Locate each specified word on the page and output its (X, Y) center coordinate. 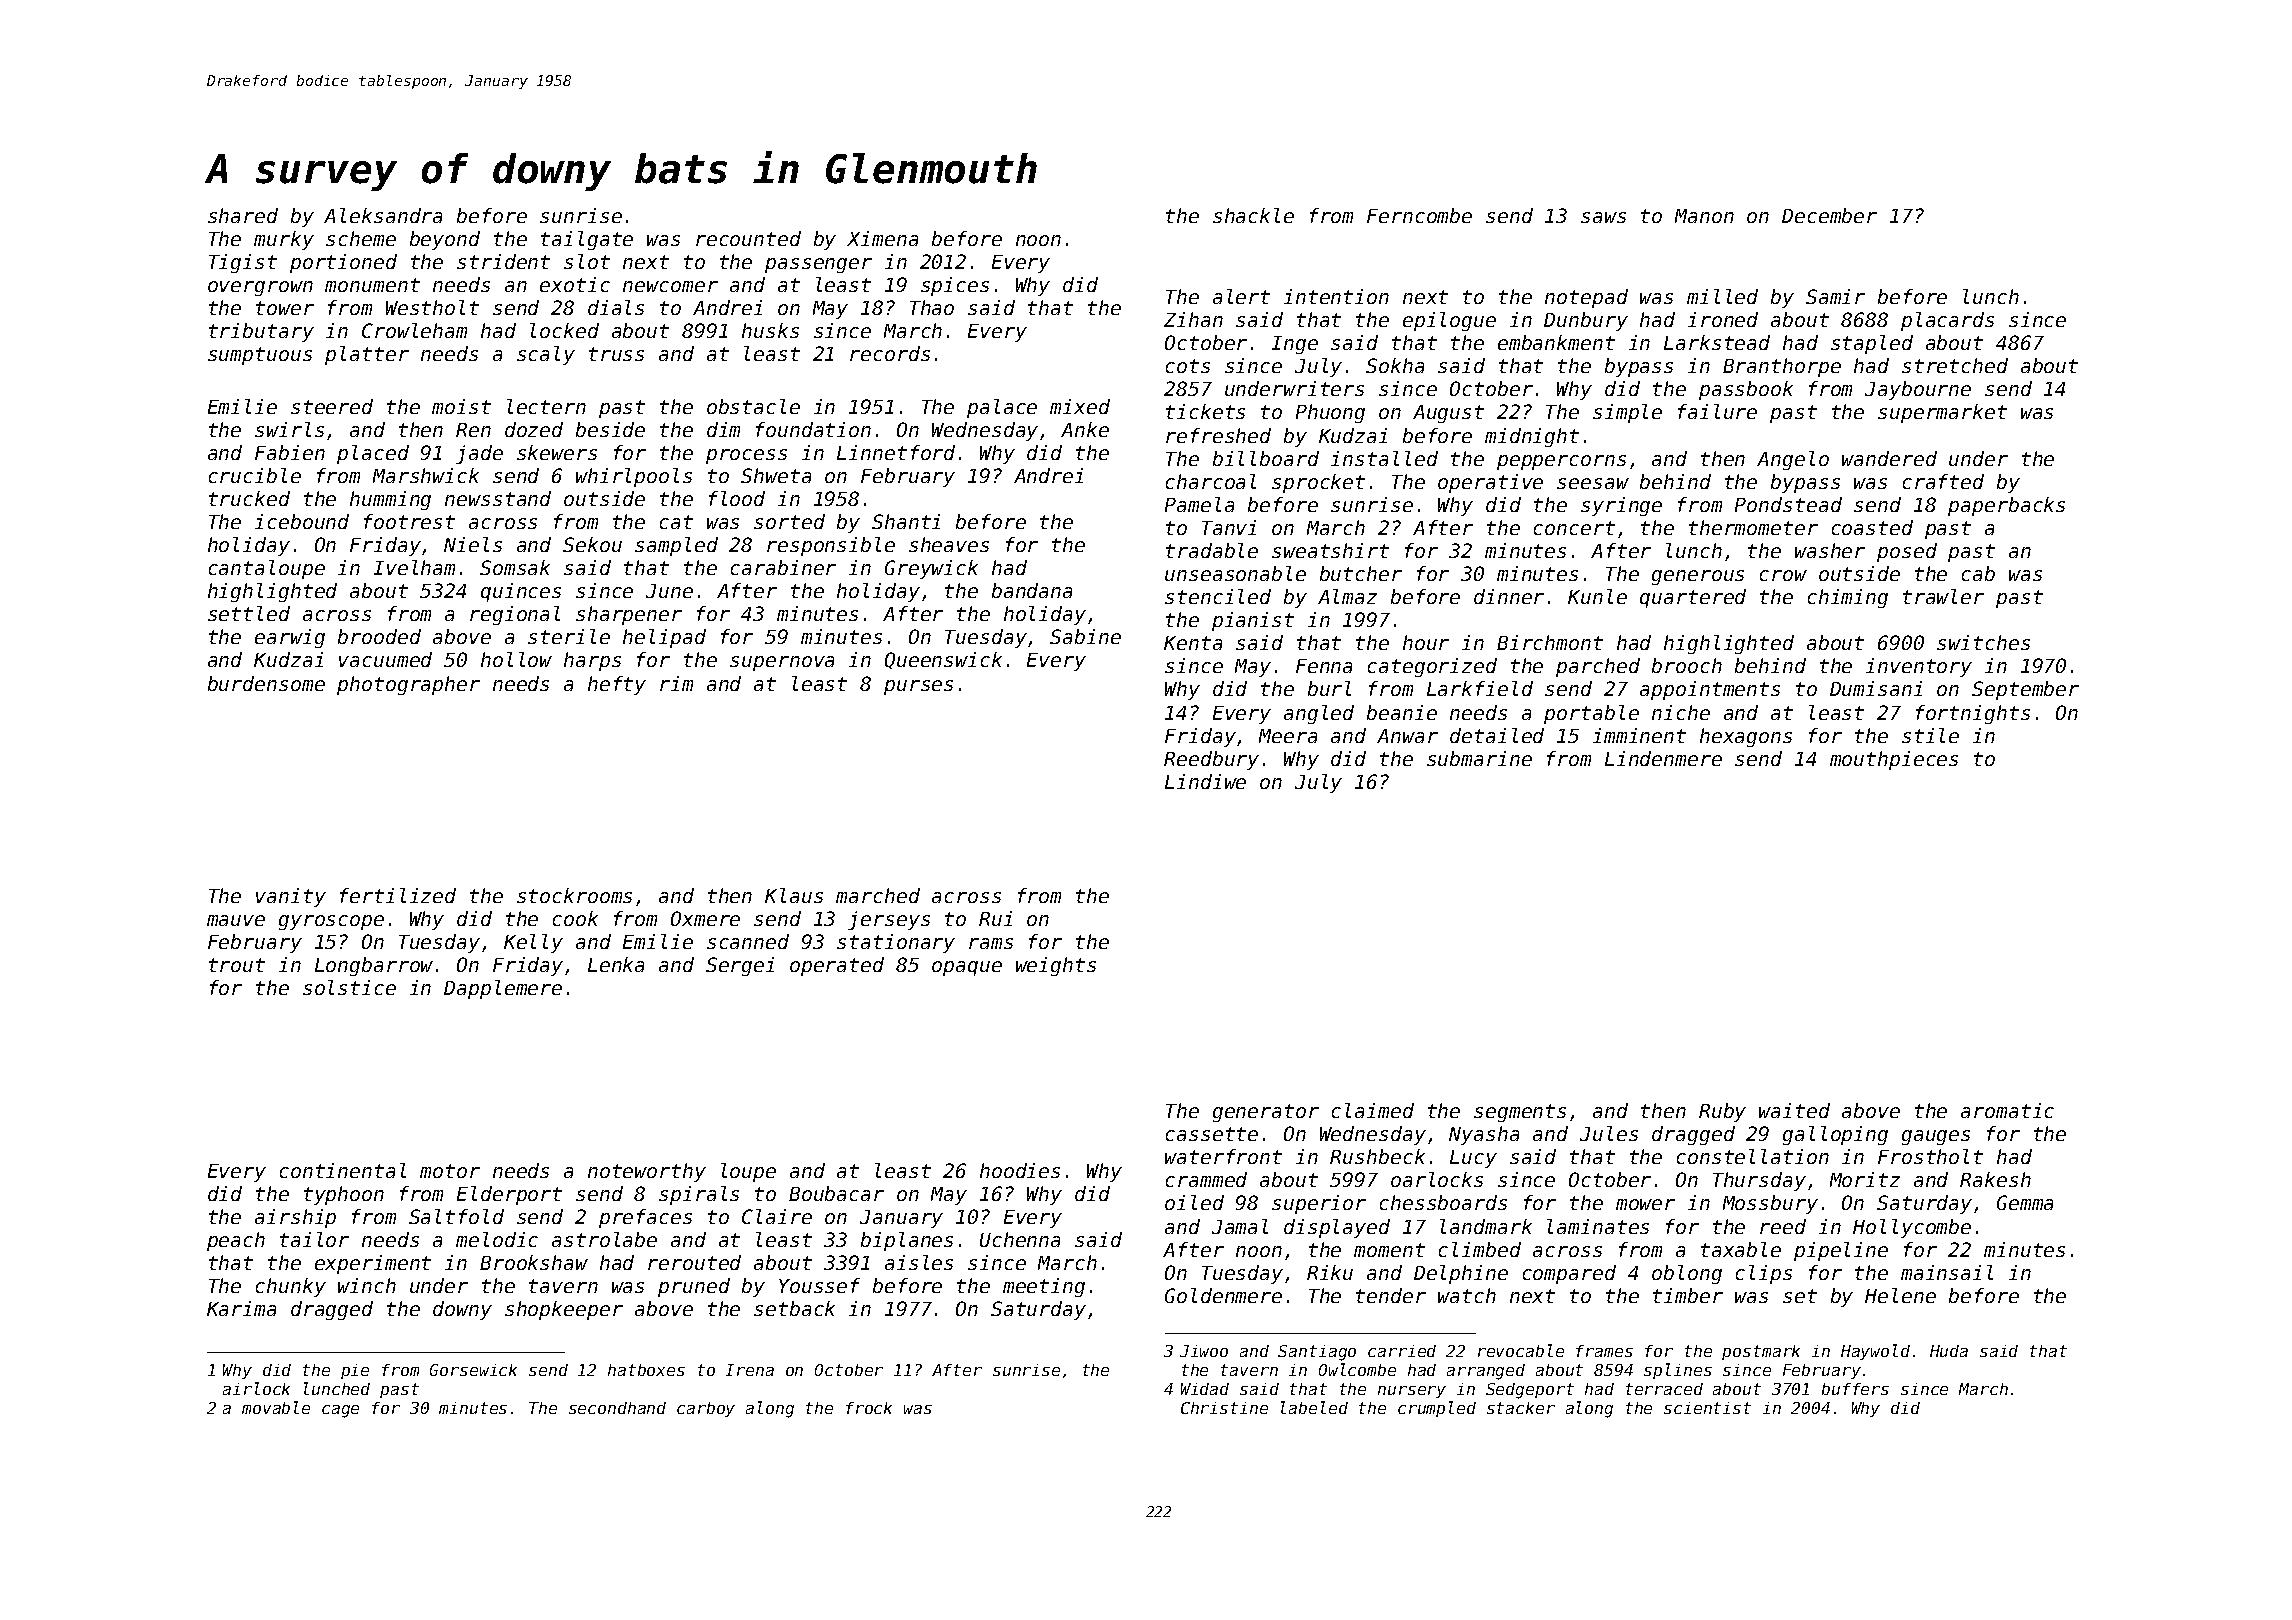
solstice (349, 987)
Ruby (1722, 1112)
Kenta (1193, 643)
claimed (1373, 1110)
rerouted (694, 1262)
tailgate (587, 240)
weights (1056, 966)
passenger (818, 265)
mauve (236, 920)
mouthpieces (1894, 760)
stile (1930, 735)
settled (249, 613)
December (1829, 215)
